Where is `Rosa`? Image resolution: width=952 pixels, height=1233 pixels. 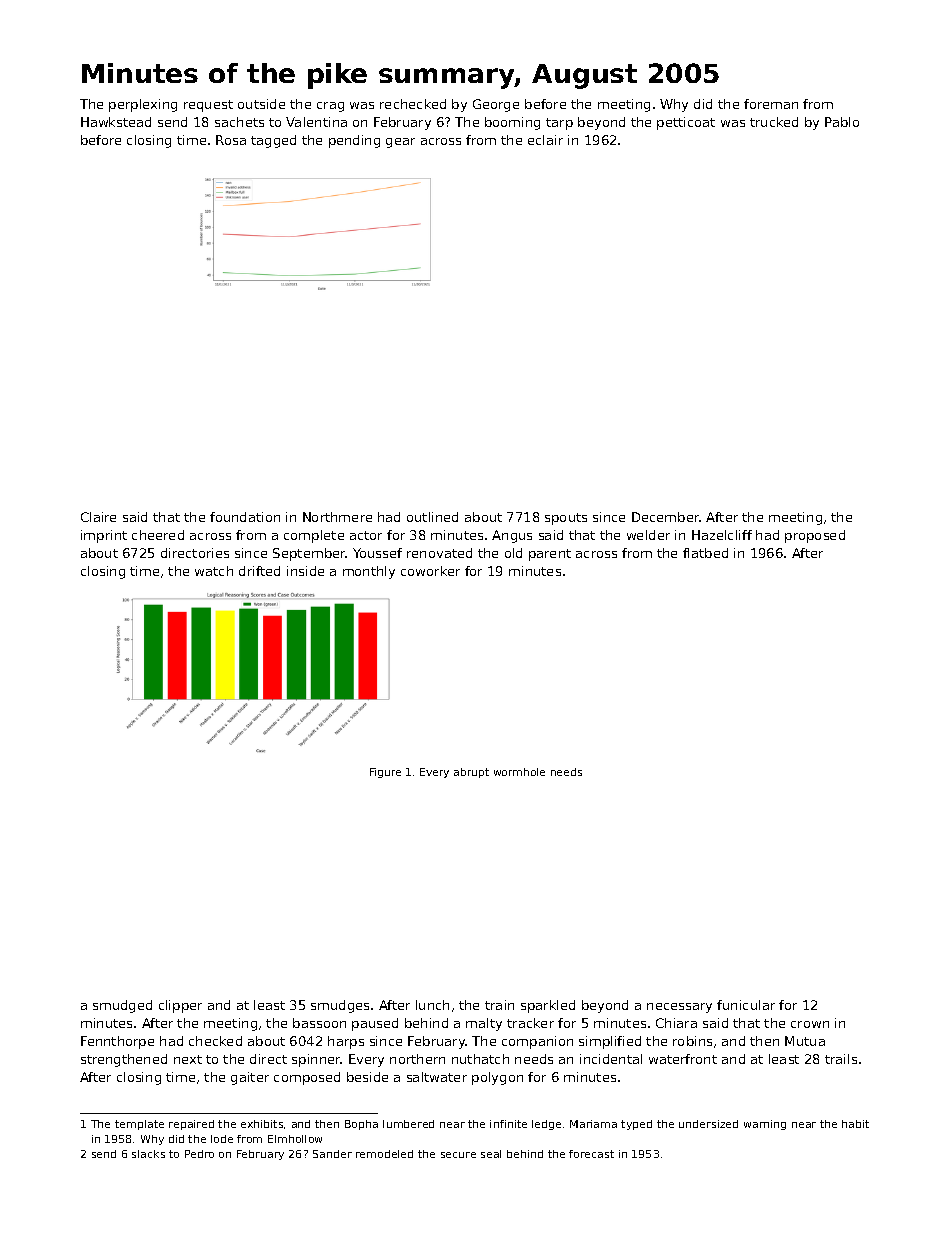 Rosa is located at coordinates (231, 140).
